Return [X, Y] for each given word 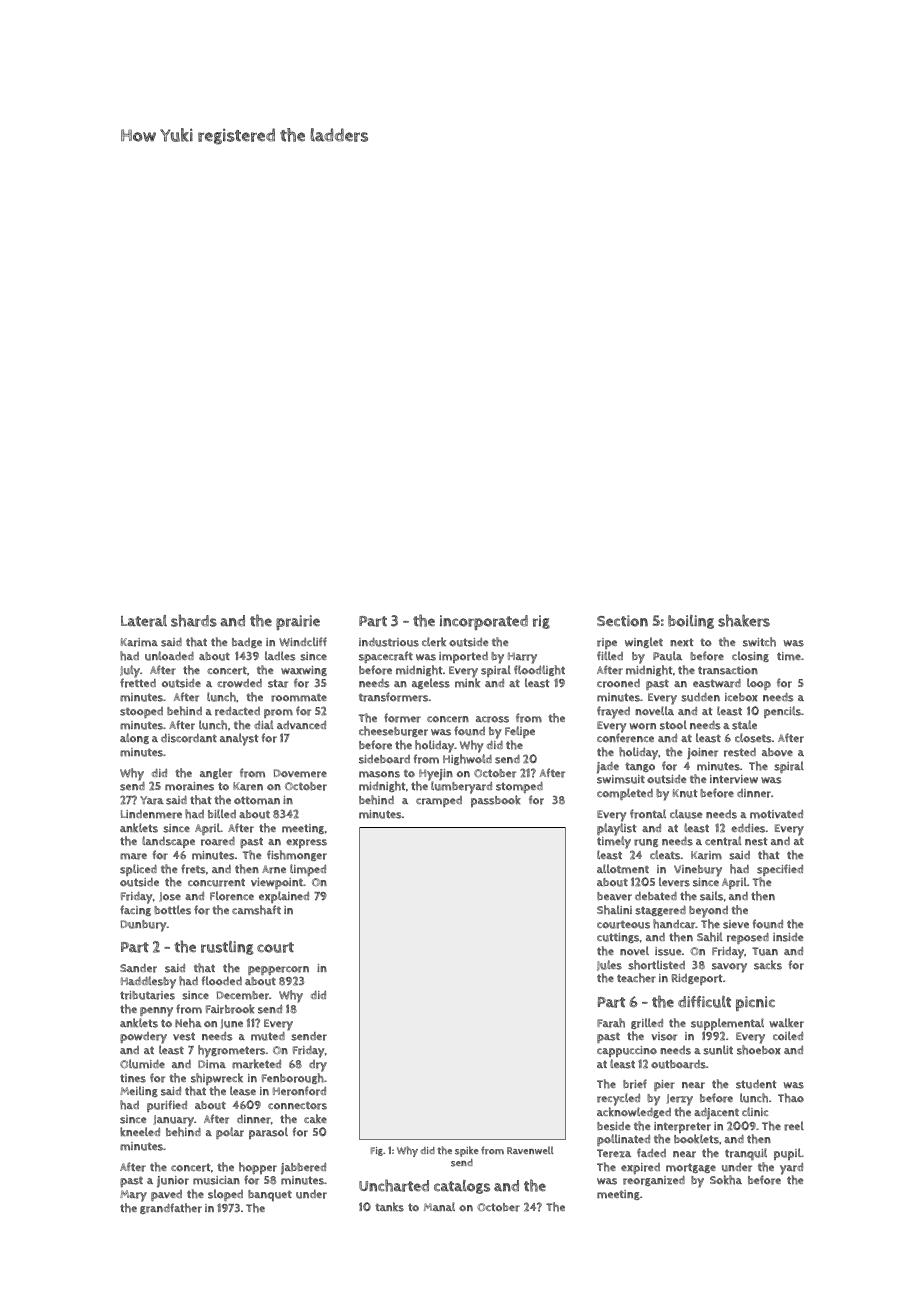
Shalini [614, 910]
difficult [704, 1002]
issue [668, 951]
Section [622, 621]
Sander [138, 968]
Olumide [142, 1064]
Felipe [520, 732]
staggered [660, 910]
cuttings [618, 938]
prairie [298, 622]
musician [216, 1180]
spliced [138, 870]
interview [734, 779]
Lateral [144, 621]
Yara [152, 800]
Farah [611, 1023]
